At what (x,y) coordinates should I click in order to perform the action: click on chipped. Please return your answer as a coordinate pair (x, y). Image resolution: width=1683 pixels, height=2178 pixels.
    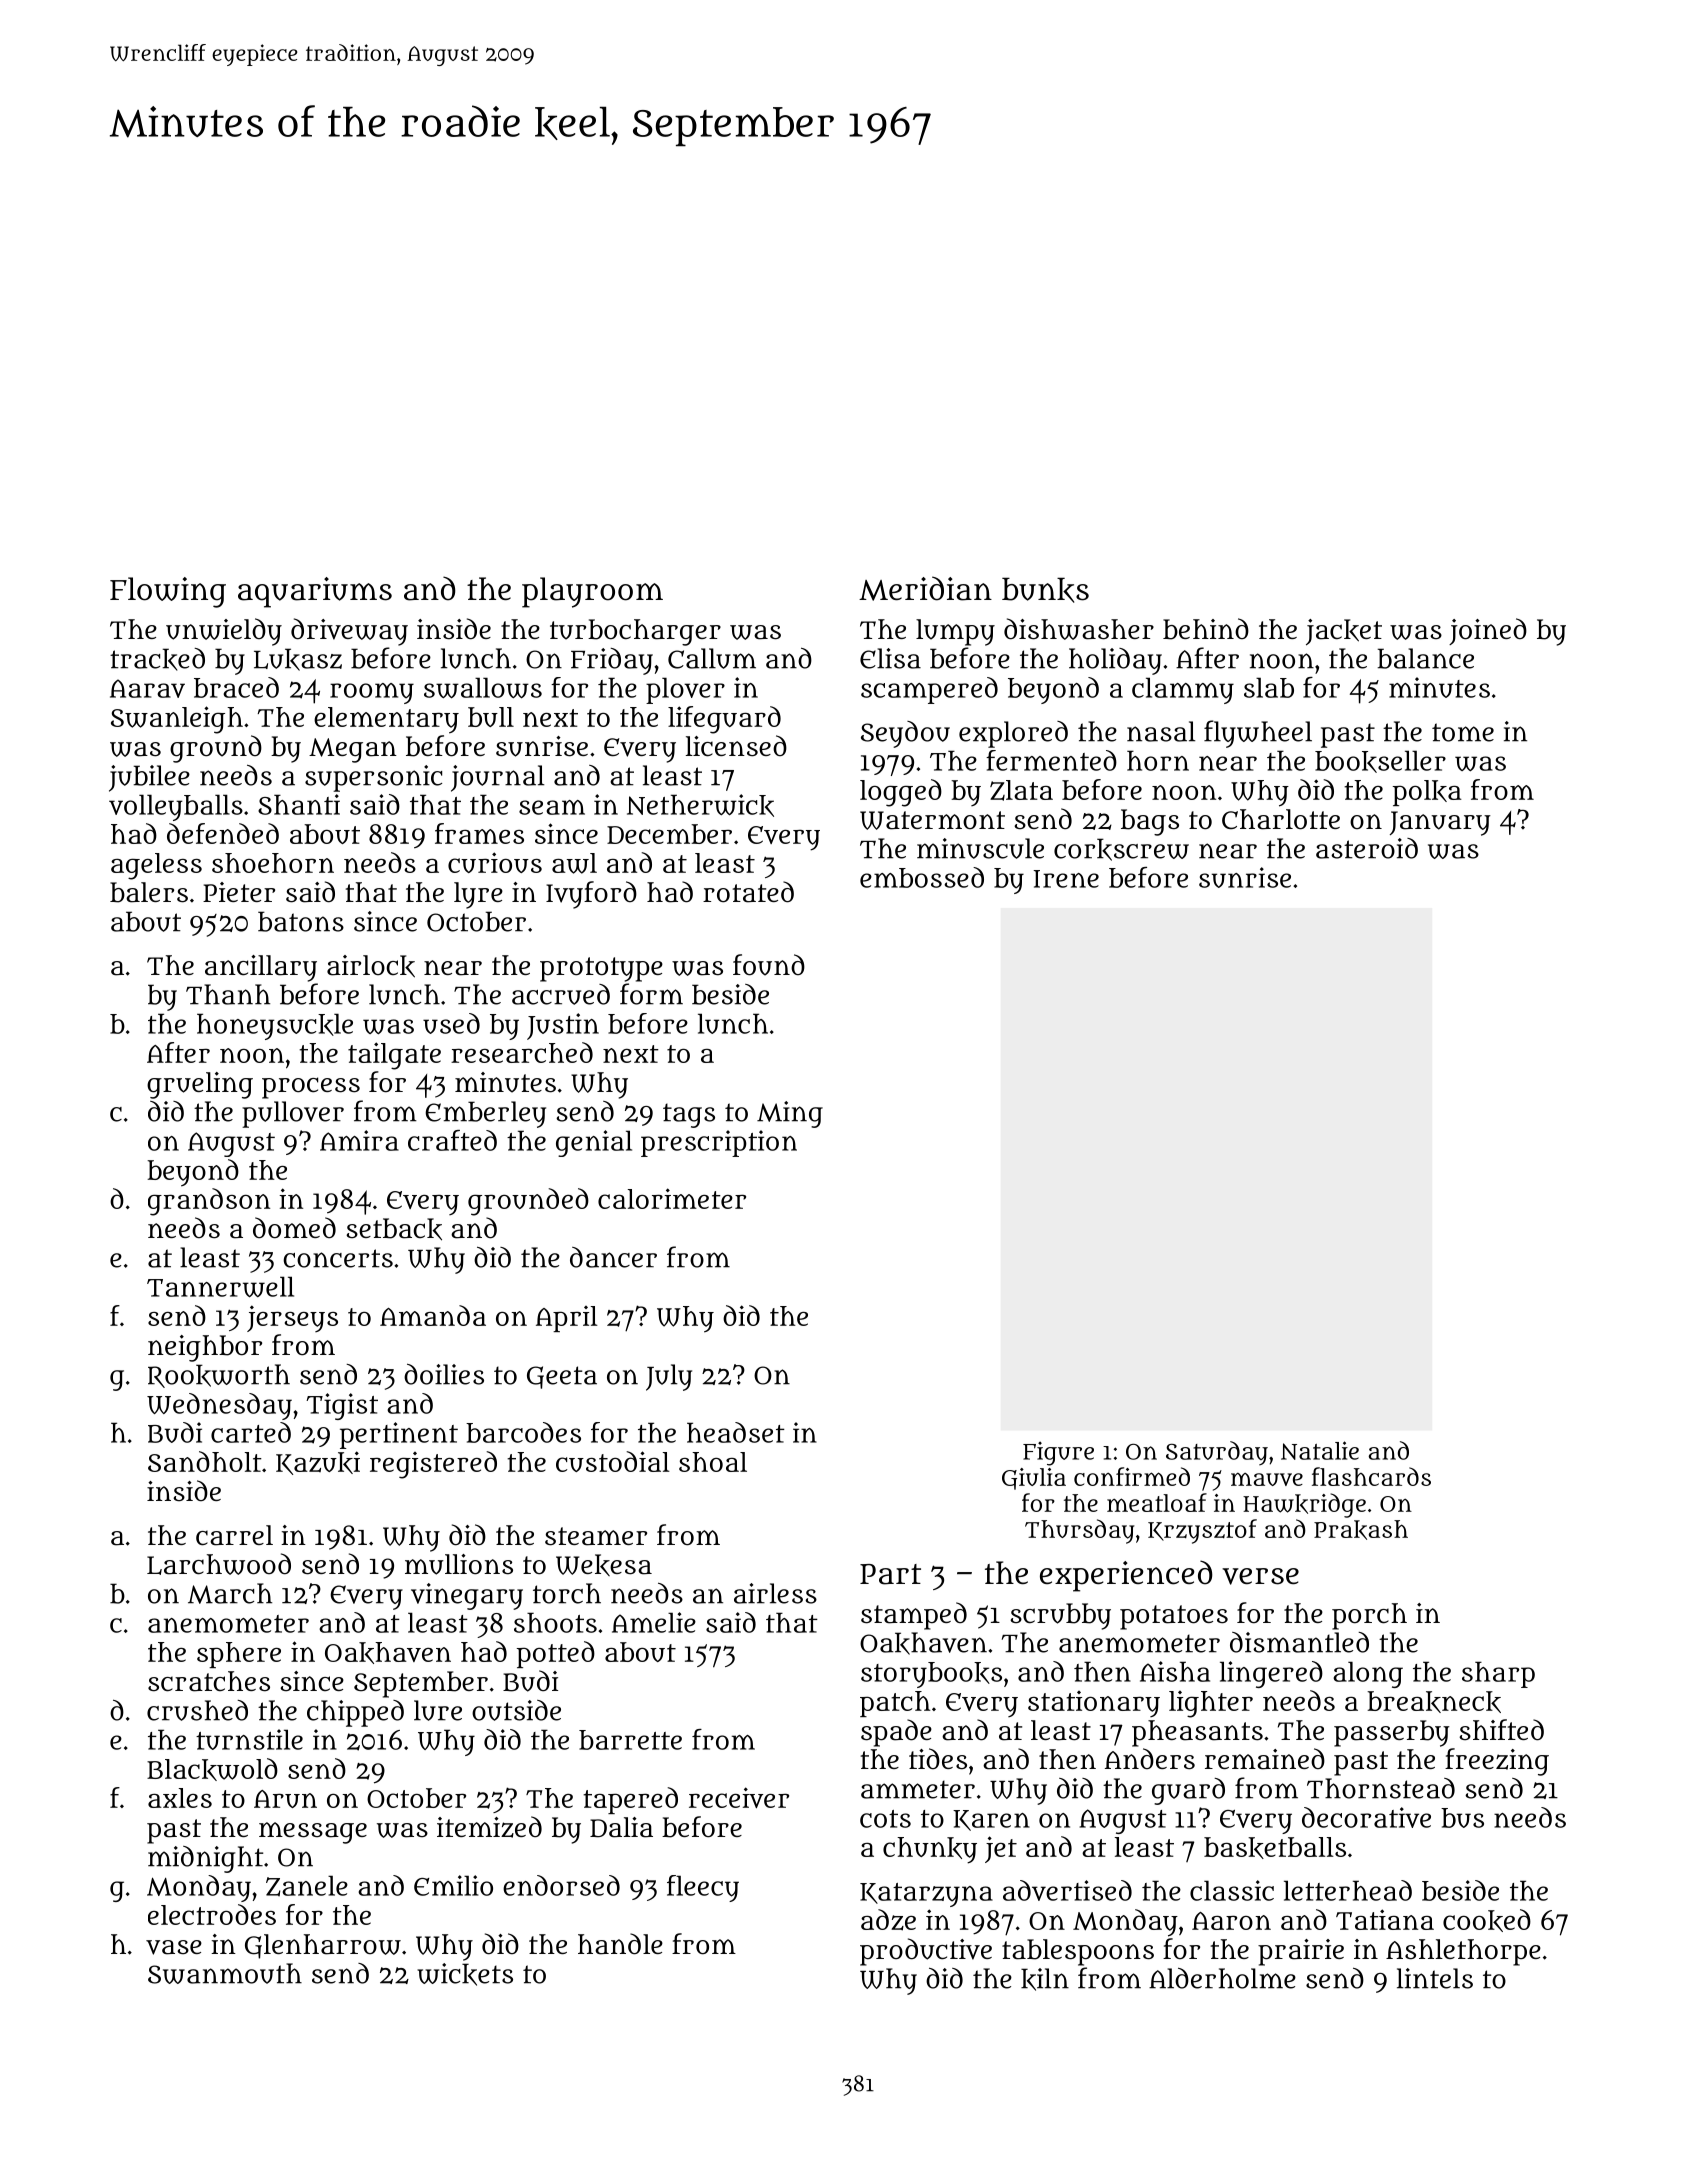
    Looking at the image, I should click on (355, 1713).
